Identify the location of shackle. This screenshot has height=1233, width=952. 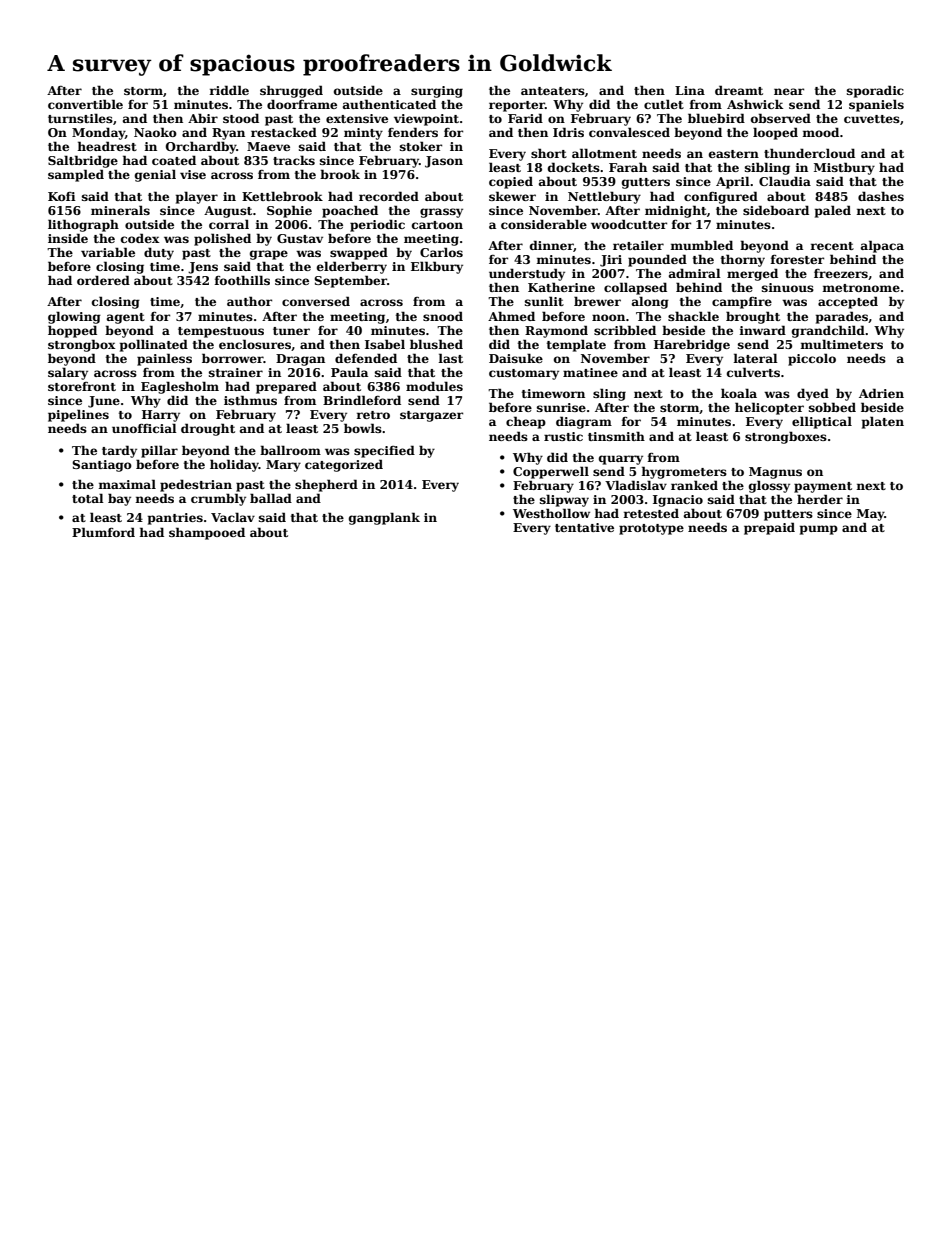
(693, 316).
